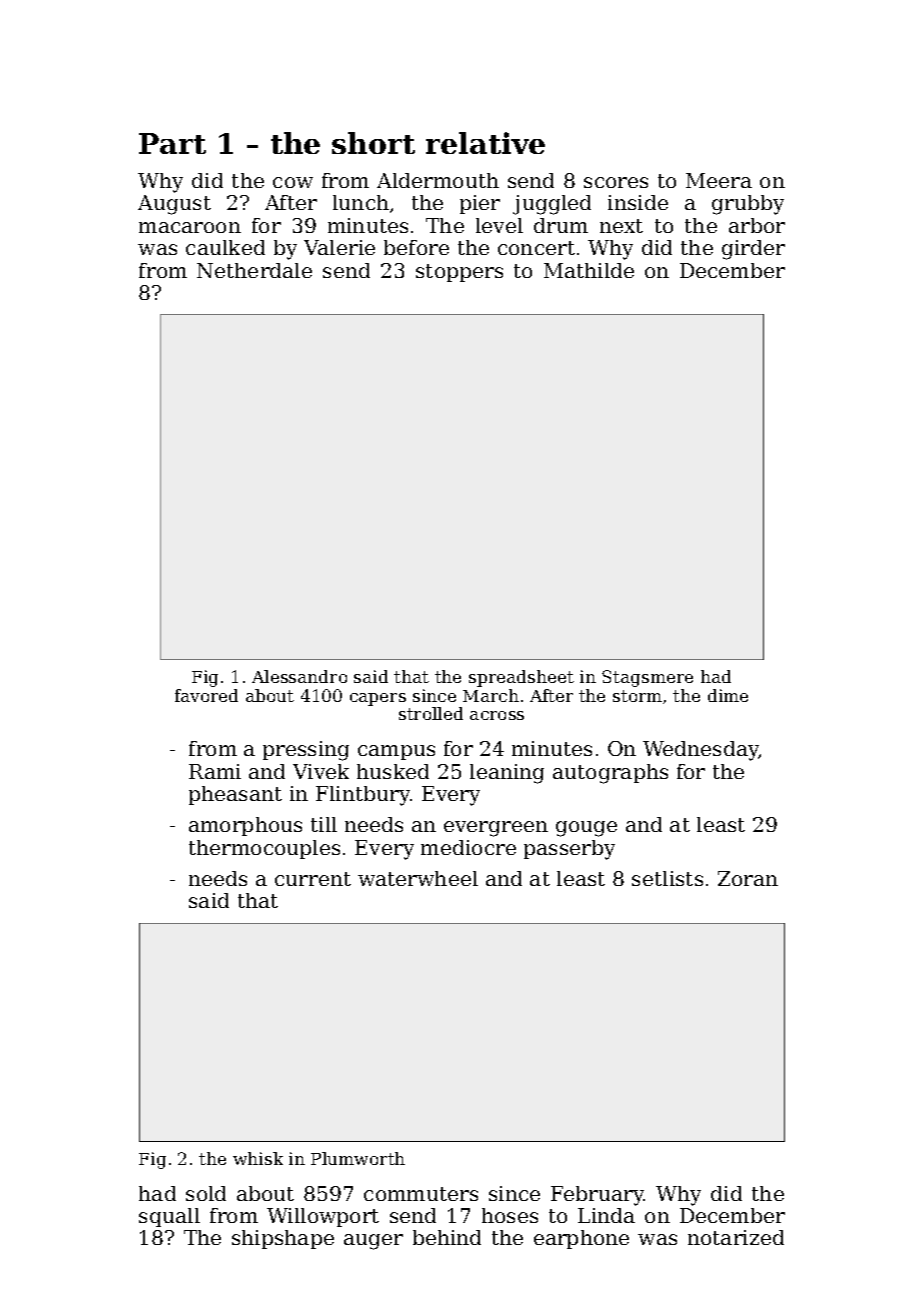 Image resolution: width=924 pixels, height=1311 pixels. What do you see at coordinates (719, 180) in the page?
I see `Meera` at bounding box center [719, 180].
